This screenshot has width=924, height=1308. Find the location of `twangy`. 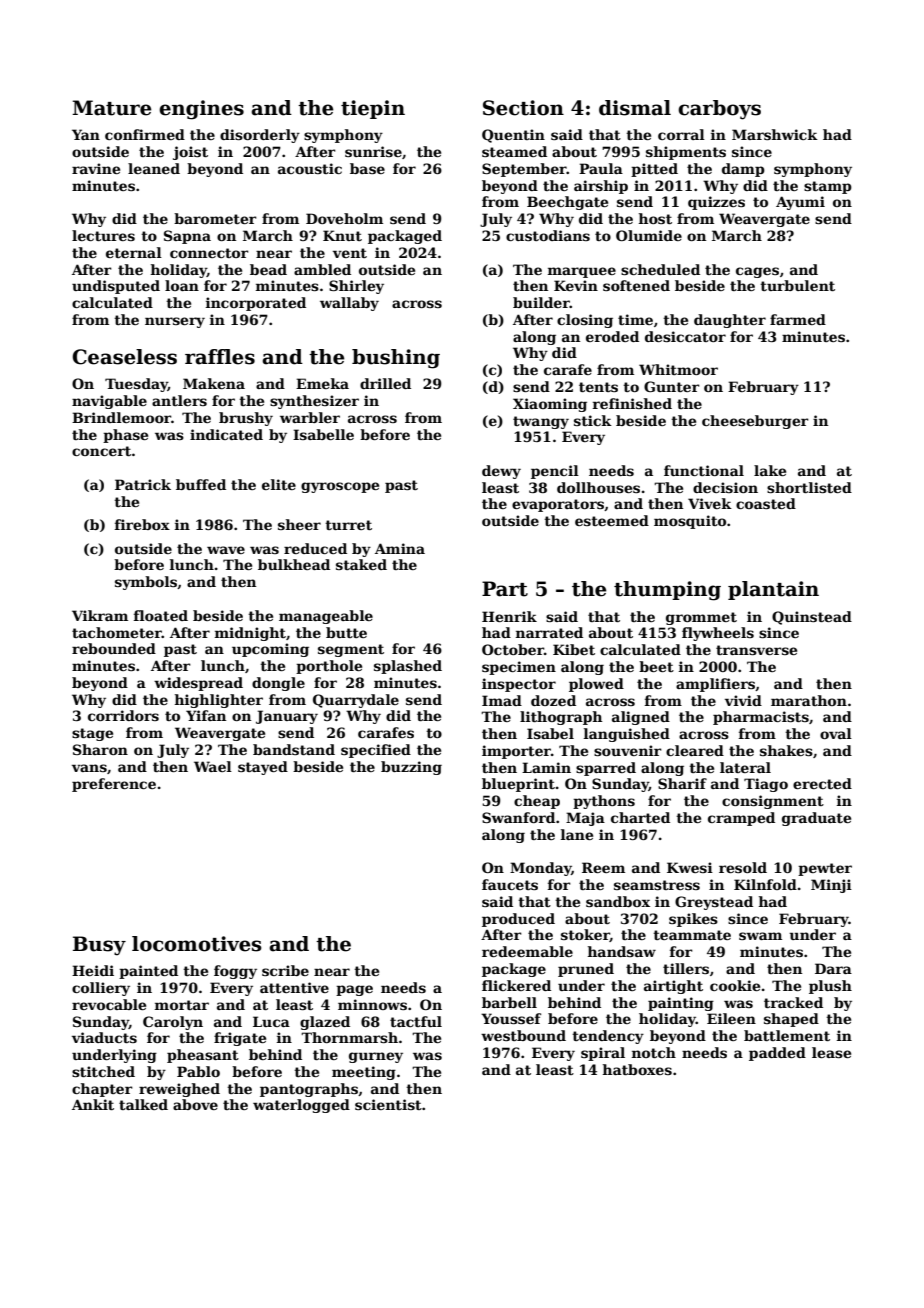

twangy is located at coordinates (541, 422).
